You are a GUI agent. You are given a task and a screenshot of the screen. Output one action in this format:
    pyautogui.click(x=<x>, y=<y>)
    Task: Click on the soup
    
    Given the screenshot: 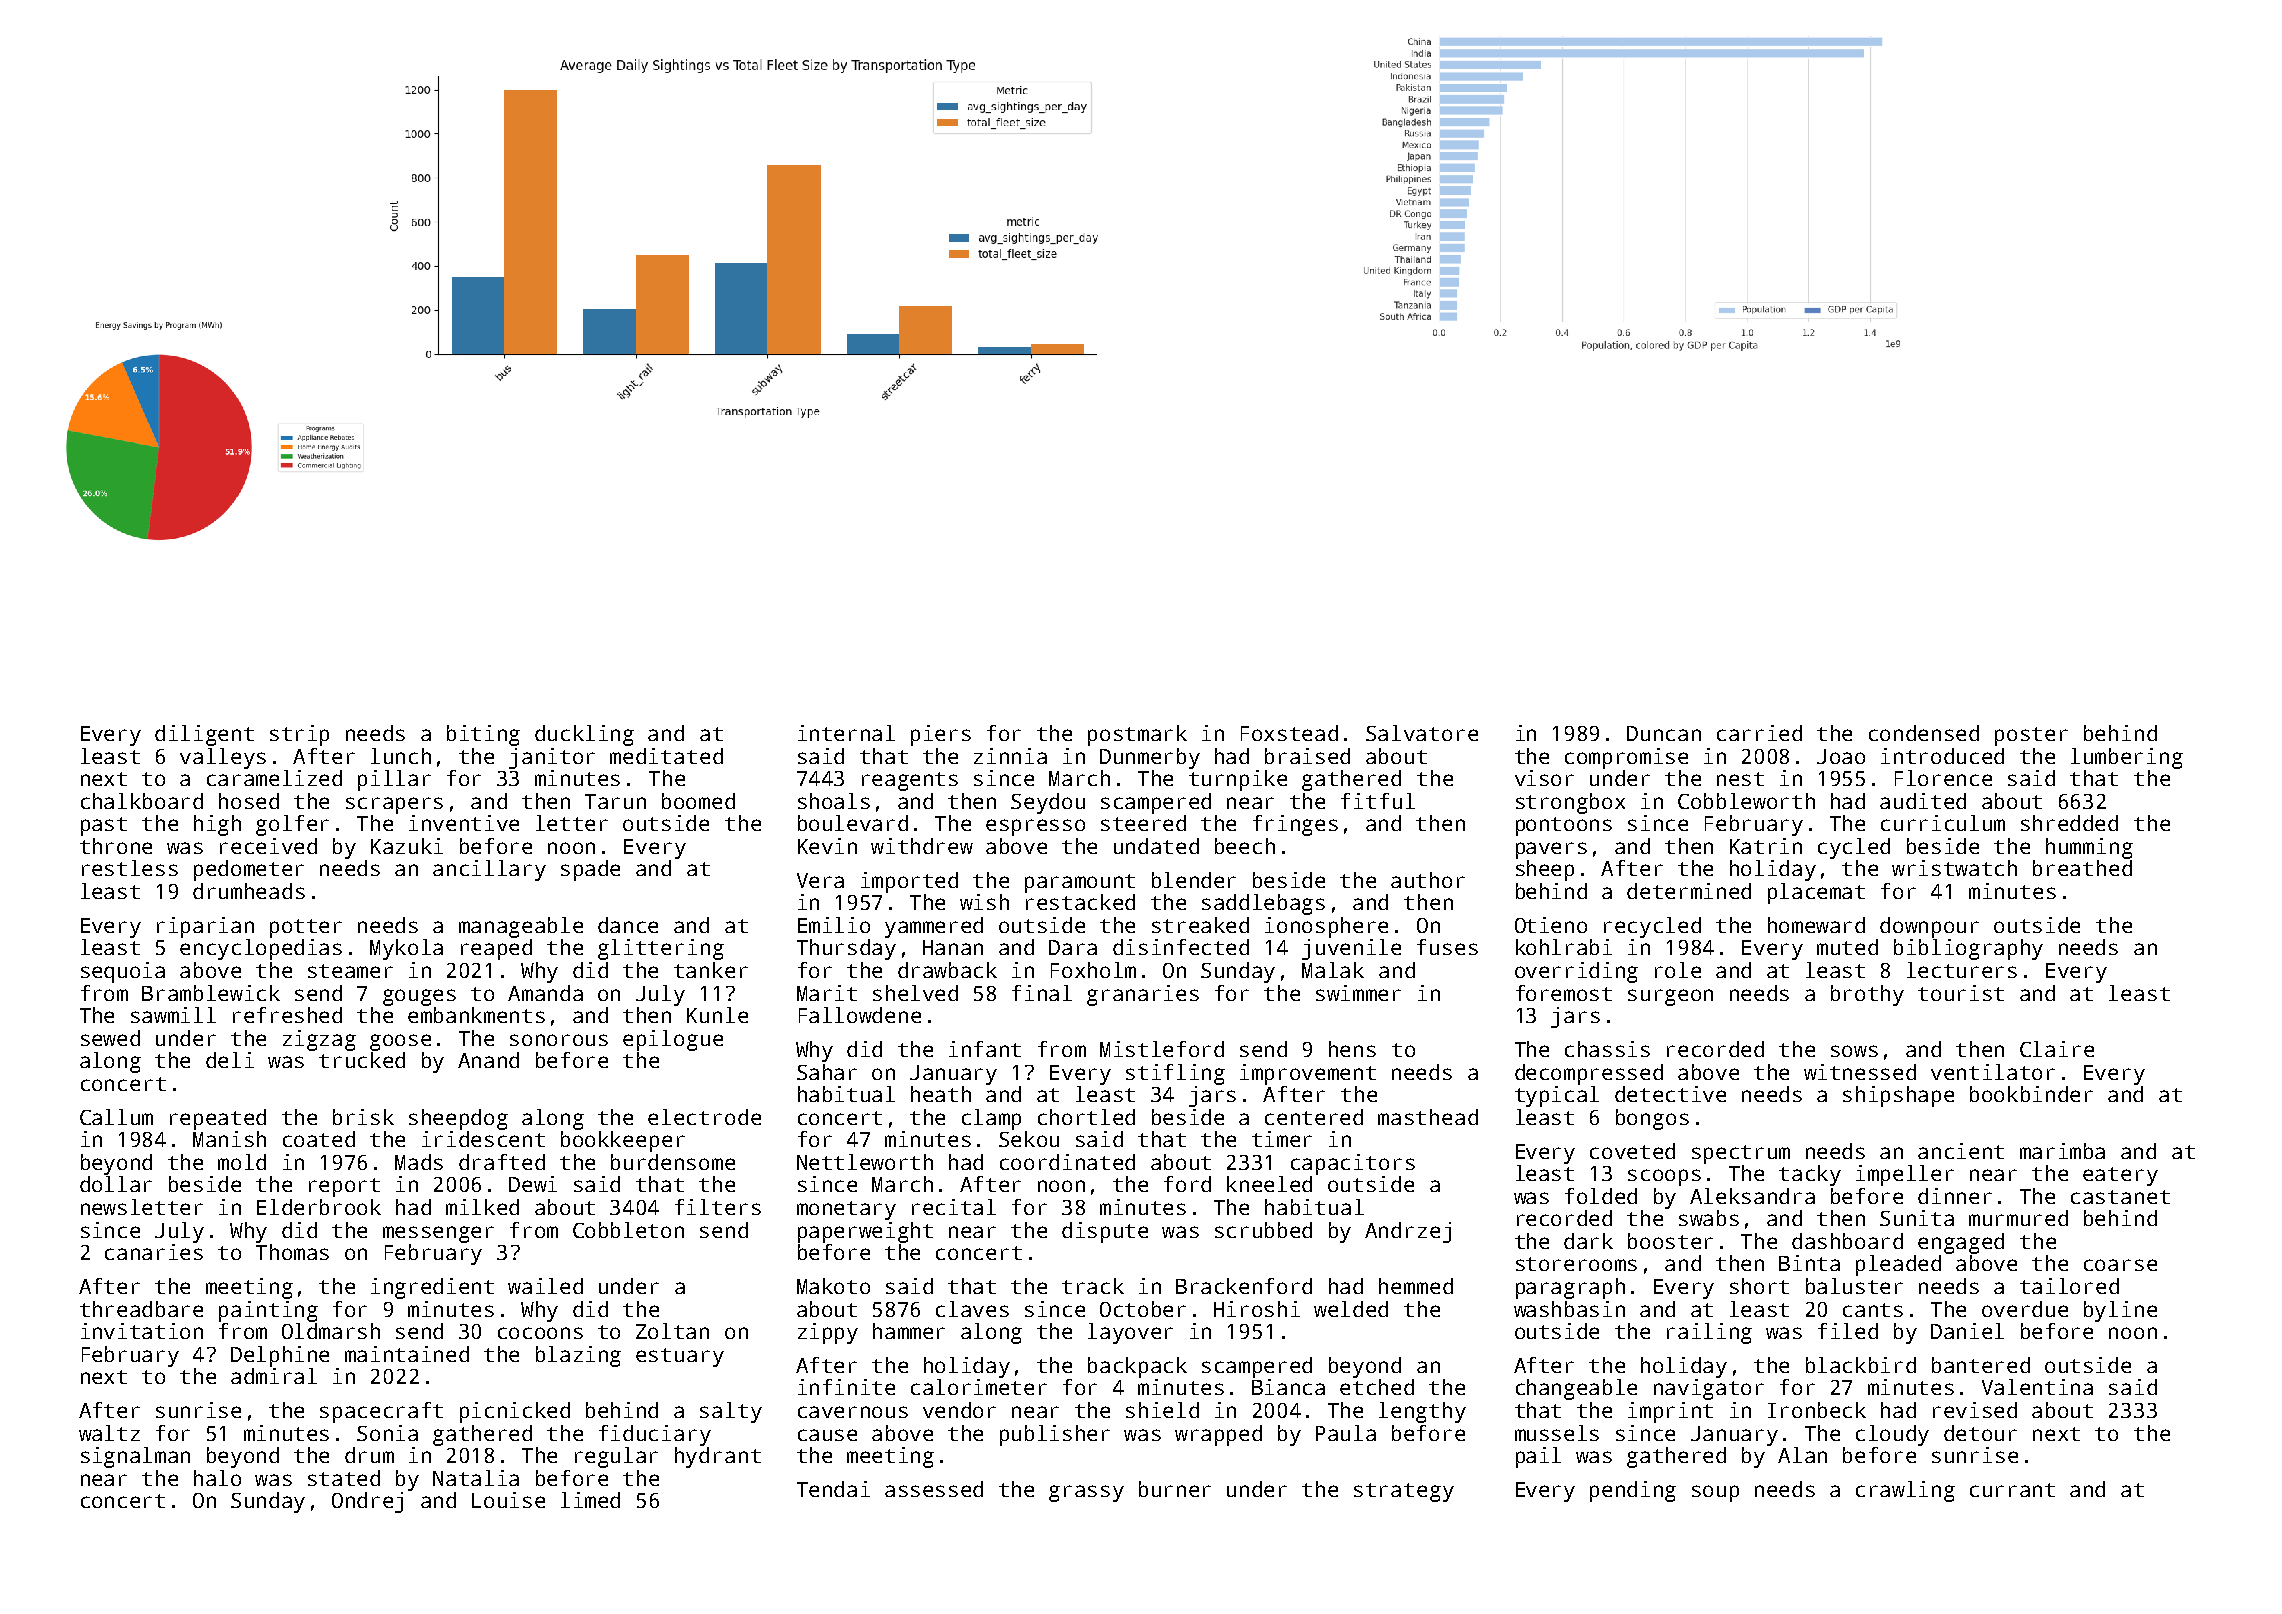 What is the action you would take?
    pyautogui.click(x=1715, y=1493)
